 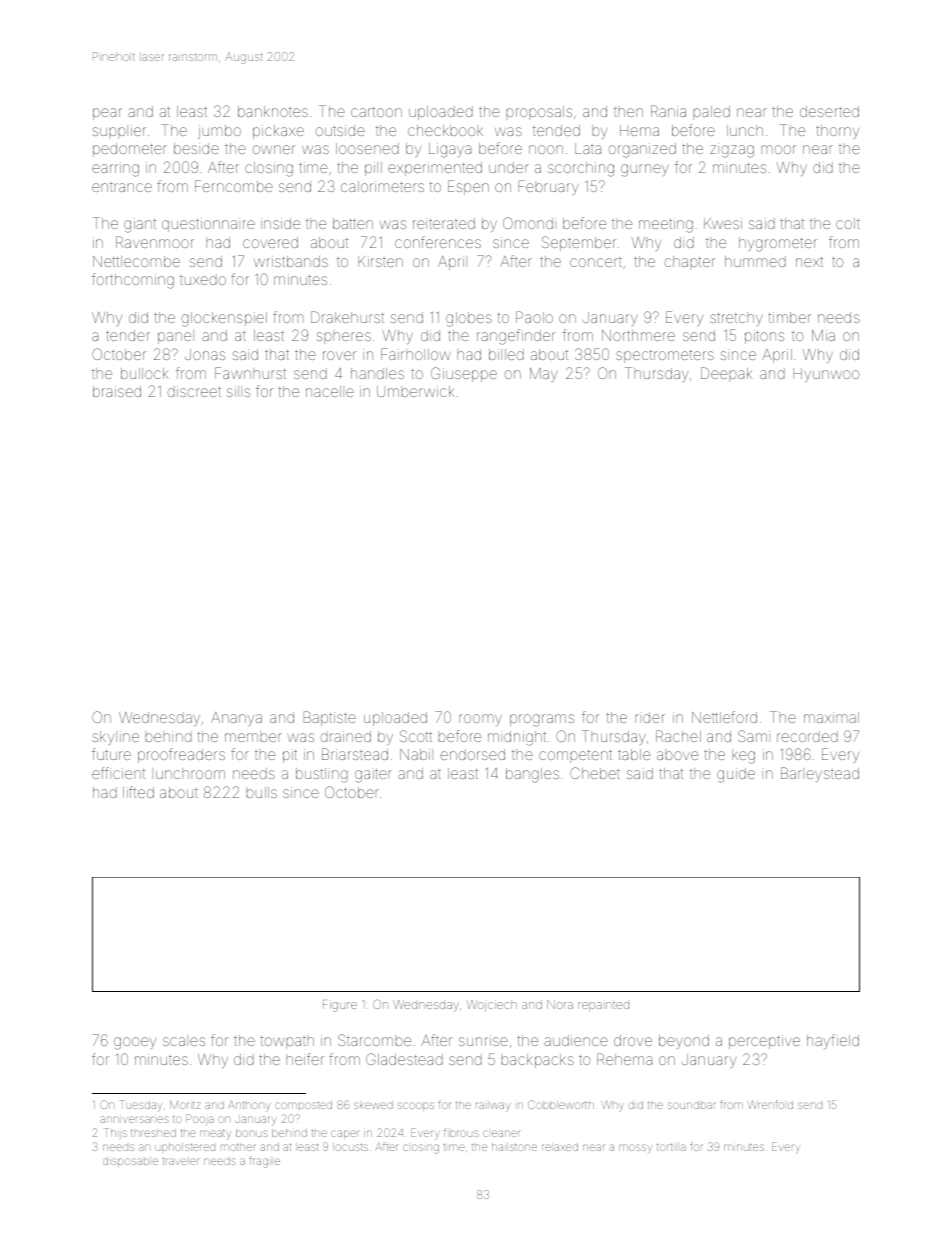 What do you see at coordinates (532, 775) in the screenshot?
I see `bangles` at bounding box center [532, 775].
